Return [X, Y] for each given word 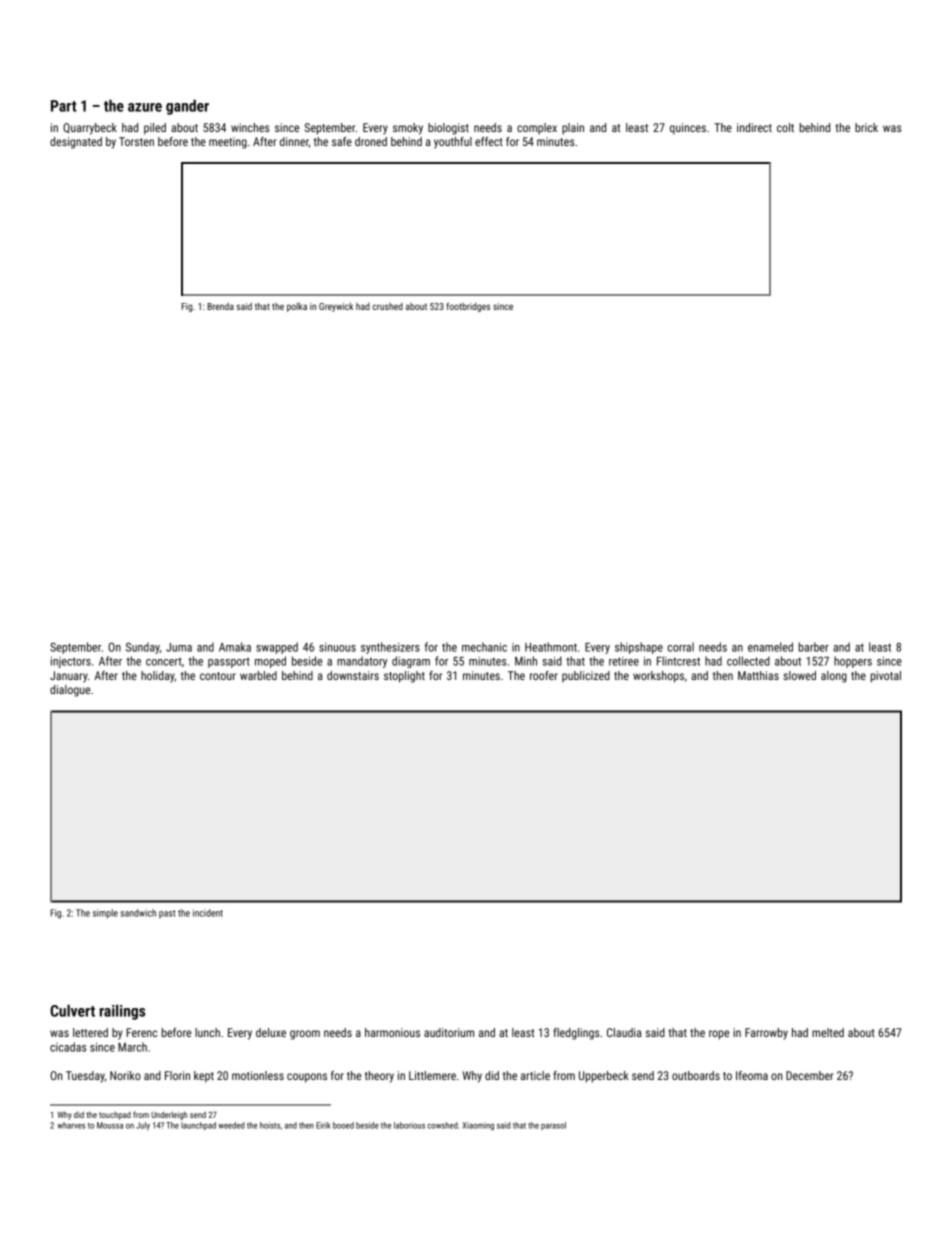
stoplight [404, 677]
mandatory [362, 662]
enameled [770, 647]
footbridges [468, 307]
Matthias [758, 675]
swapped [277, 648]
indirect [754, 127]
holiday [158, 677]
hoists [270, 1125]
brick [866, 127]
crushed [388, 306]
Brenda [220, 306]
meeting [228, 143]
